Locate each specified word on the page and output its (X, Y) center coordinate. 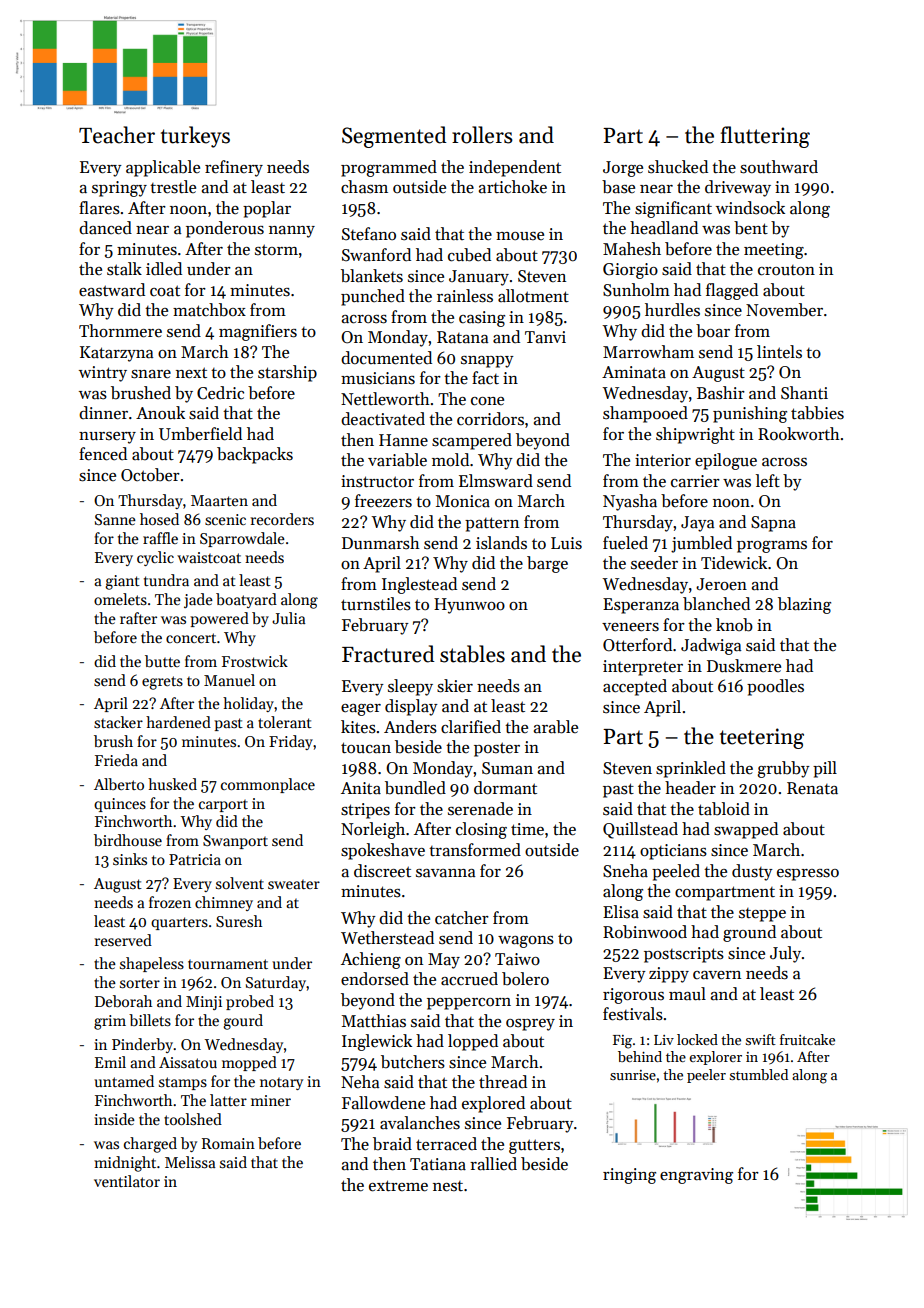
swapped (746, 830)
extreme (398, 1186)
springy (119, 189)
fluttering (765, 137)
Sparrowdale (242, 539)
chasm (364, 187)
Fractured (388, 654)
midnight (125, 1164)
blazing (804, 605)
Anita (361, 788)
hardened (178, 722)
